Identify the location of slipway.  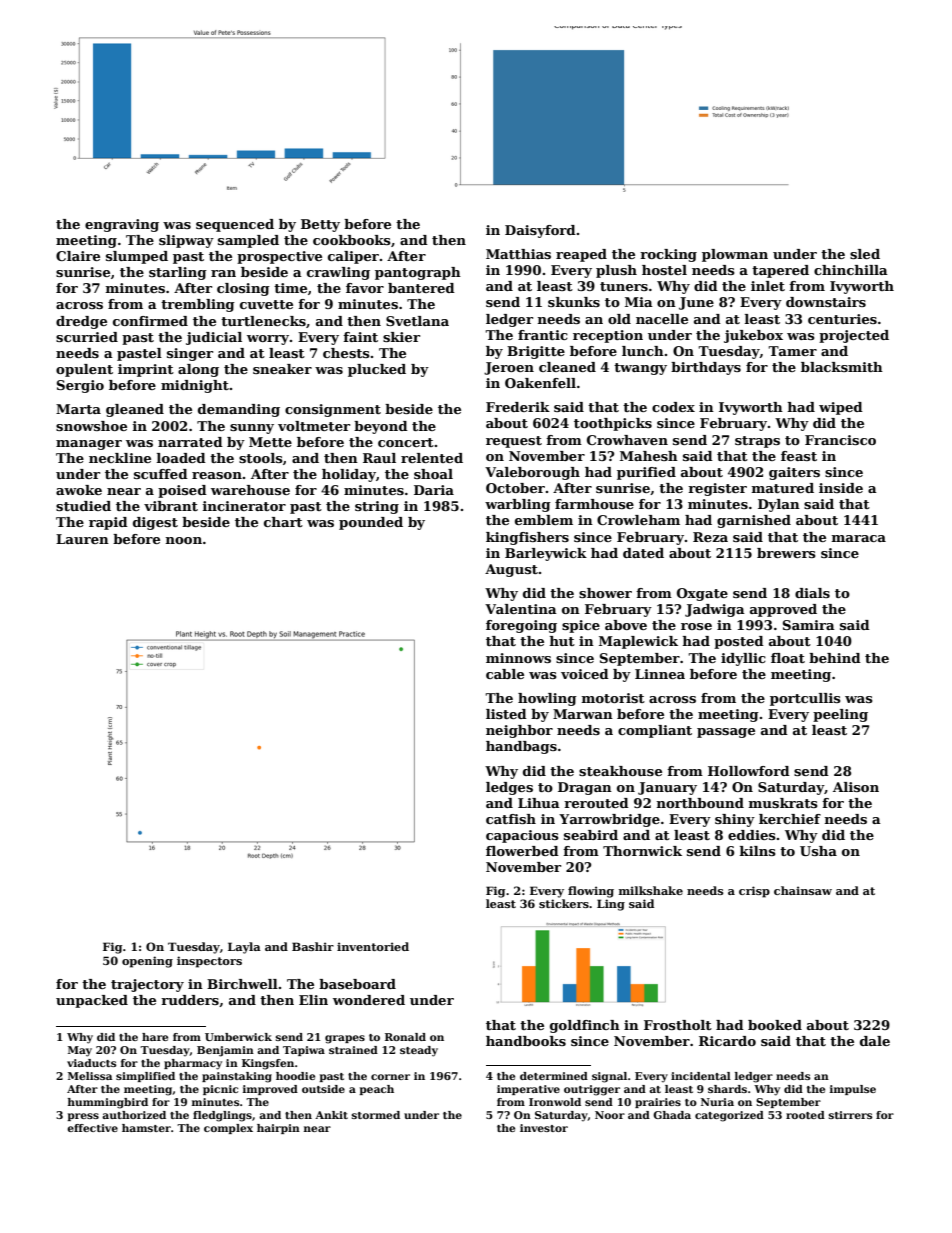
(186, 241).
